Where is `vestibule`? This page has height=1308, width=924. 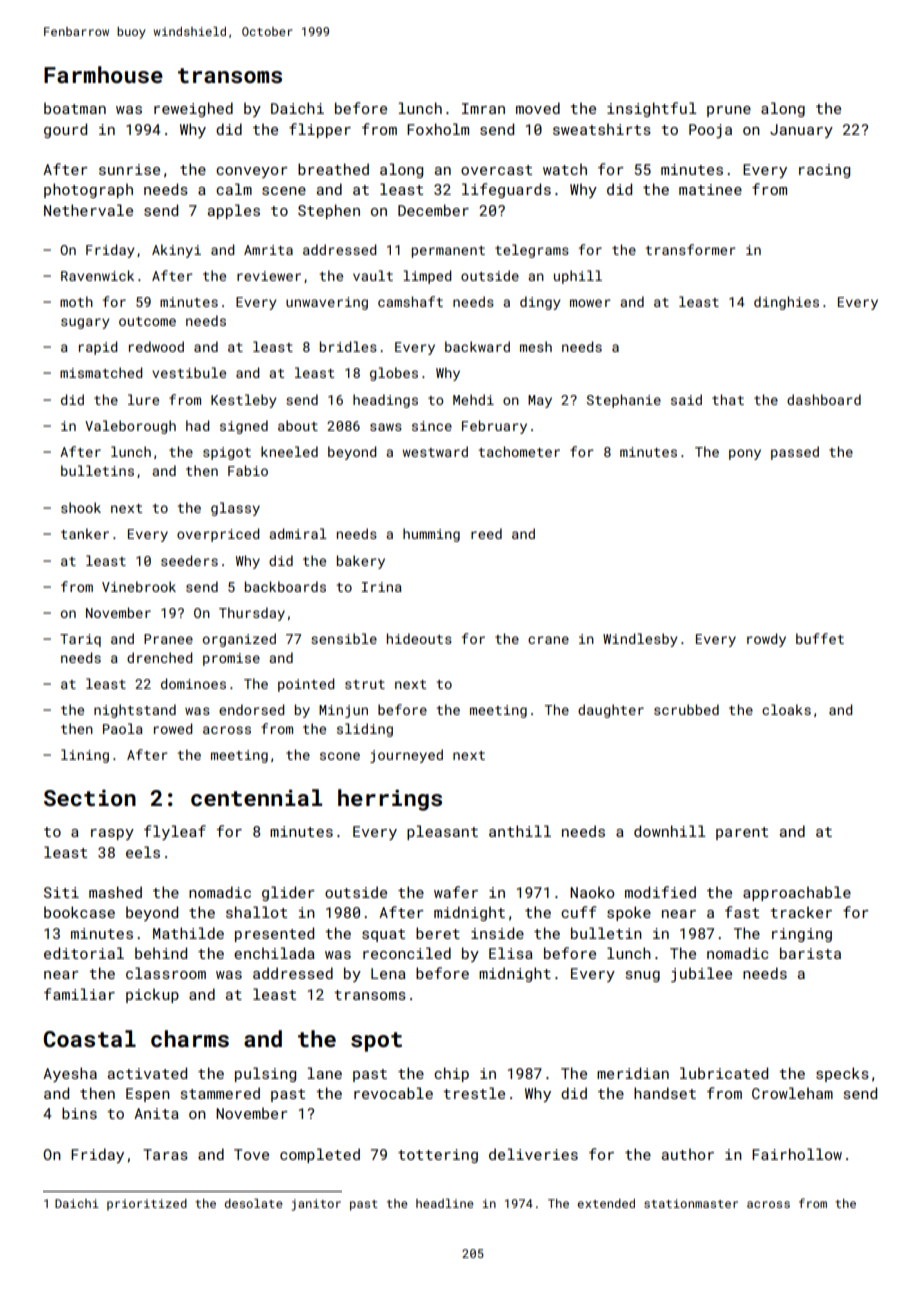
vestibule is located at coordinates (189, 372).
